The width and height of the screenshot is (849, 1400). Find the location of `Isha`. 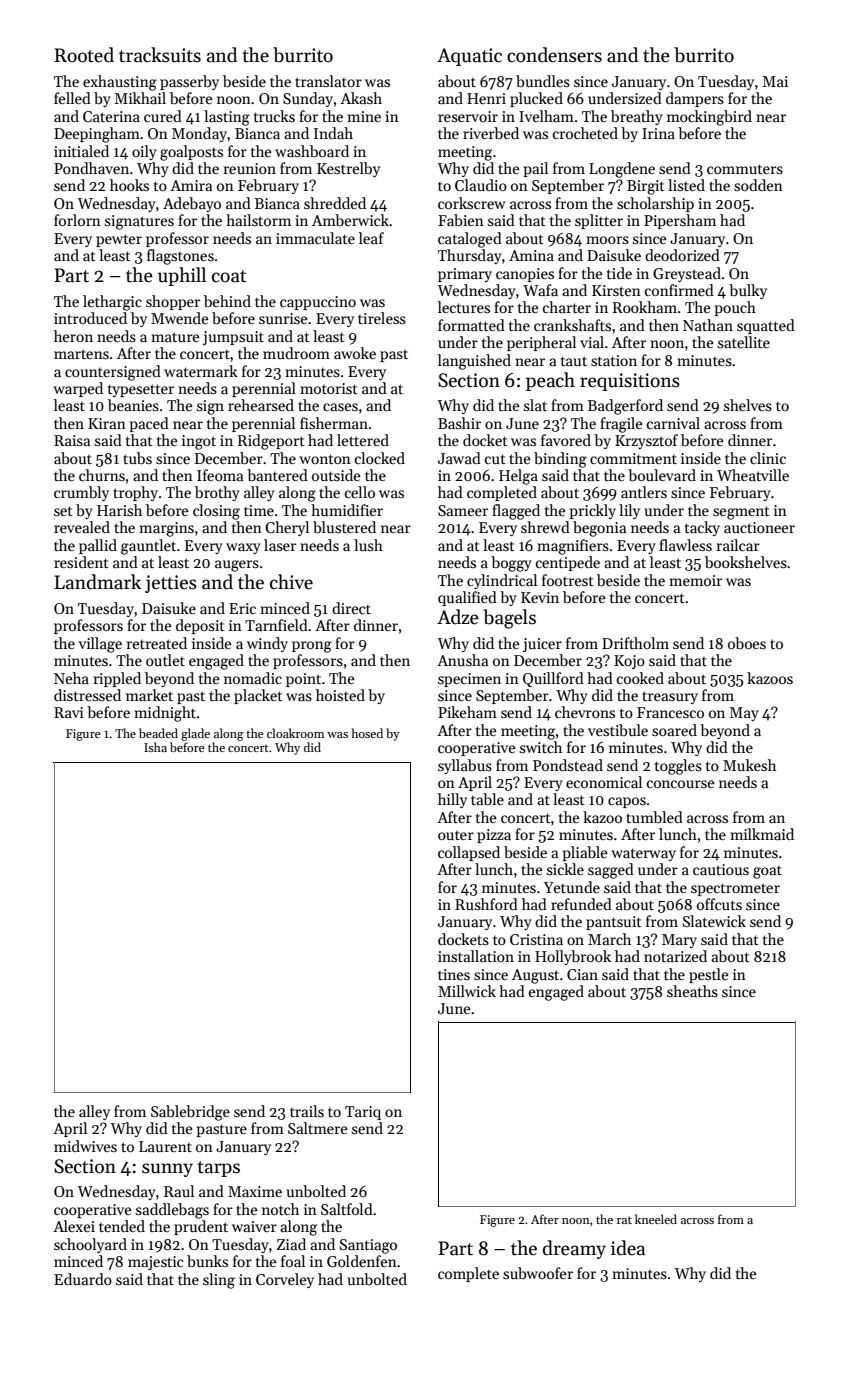

Isha is located at coordinates (155, 747).
